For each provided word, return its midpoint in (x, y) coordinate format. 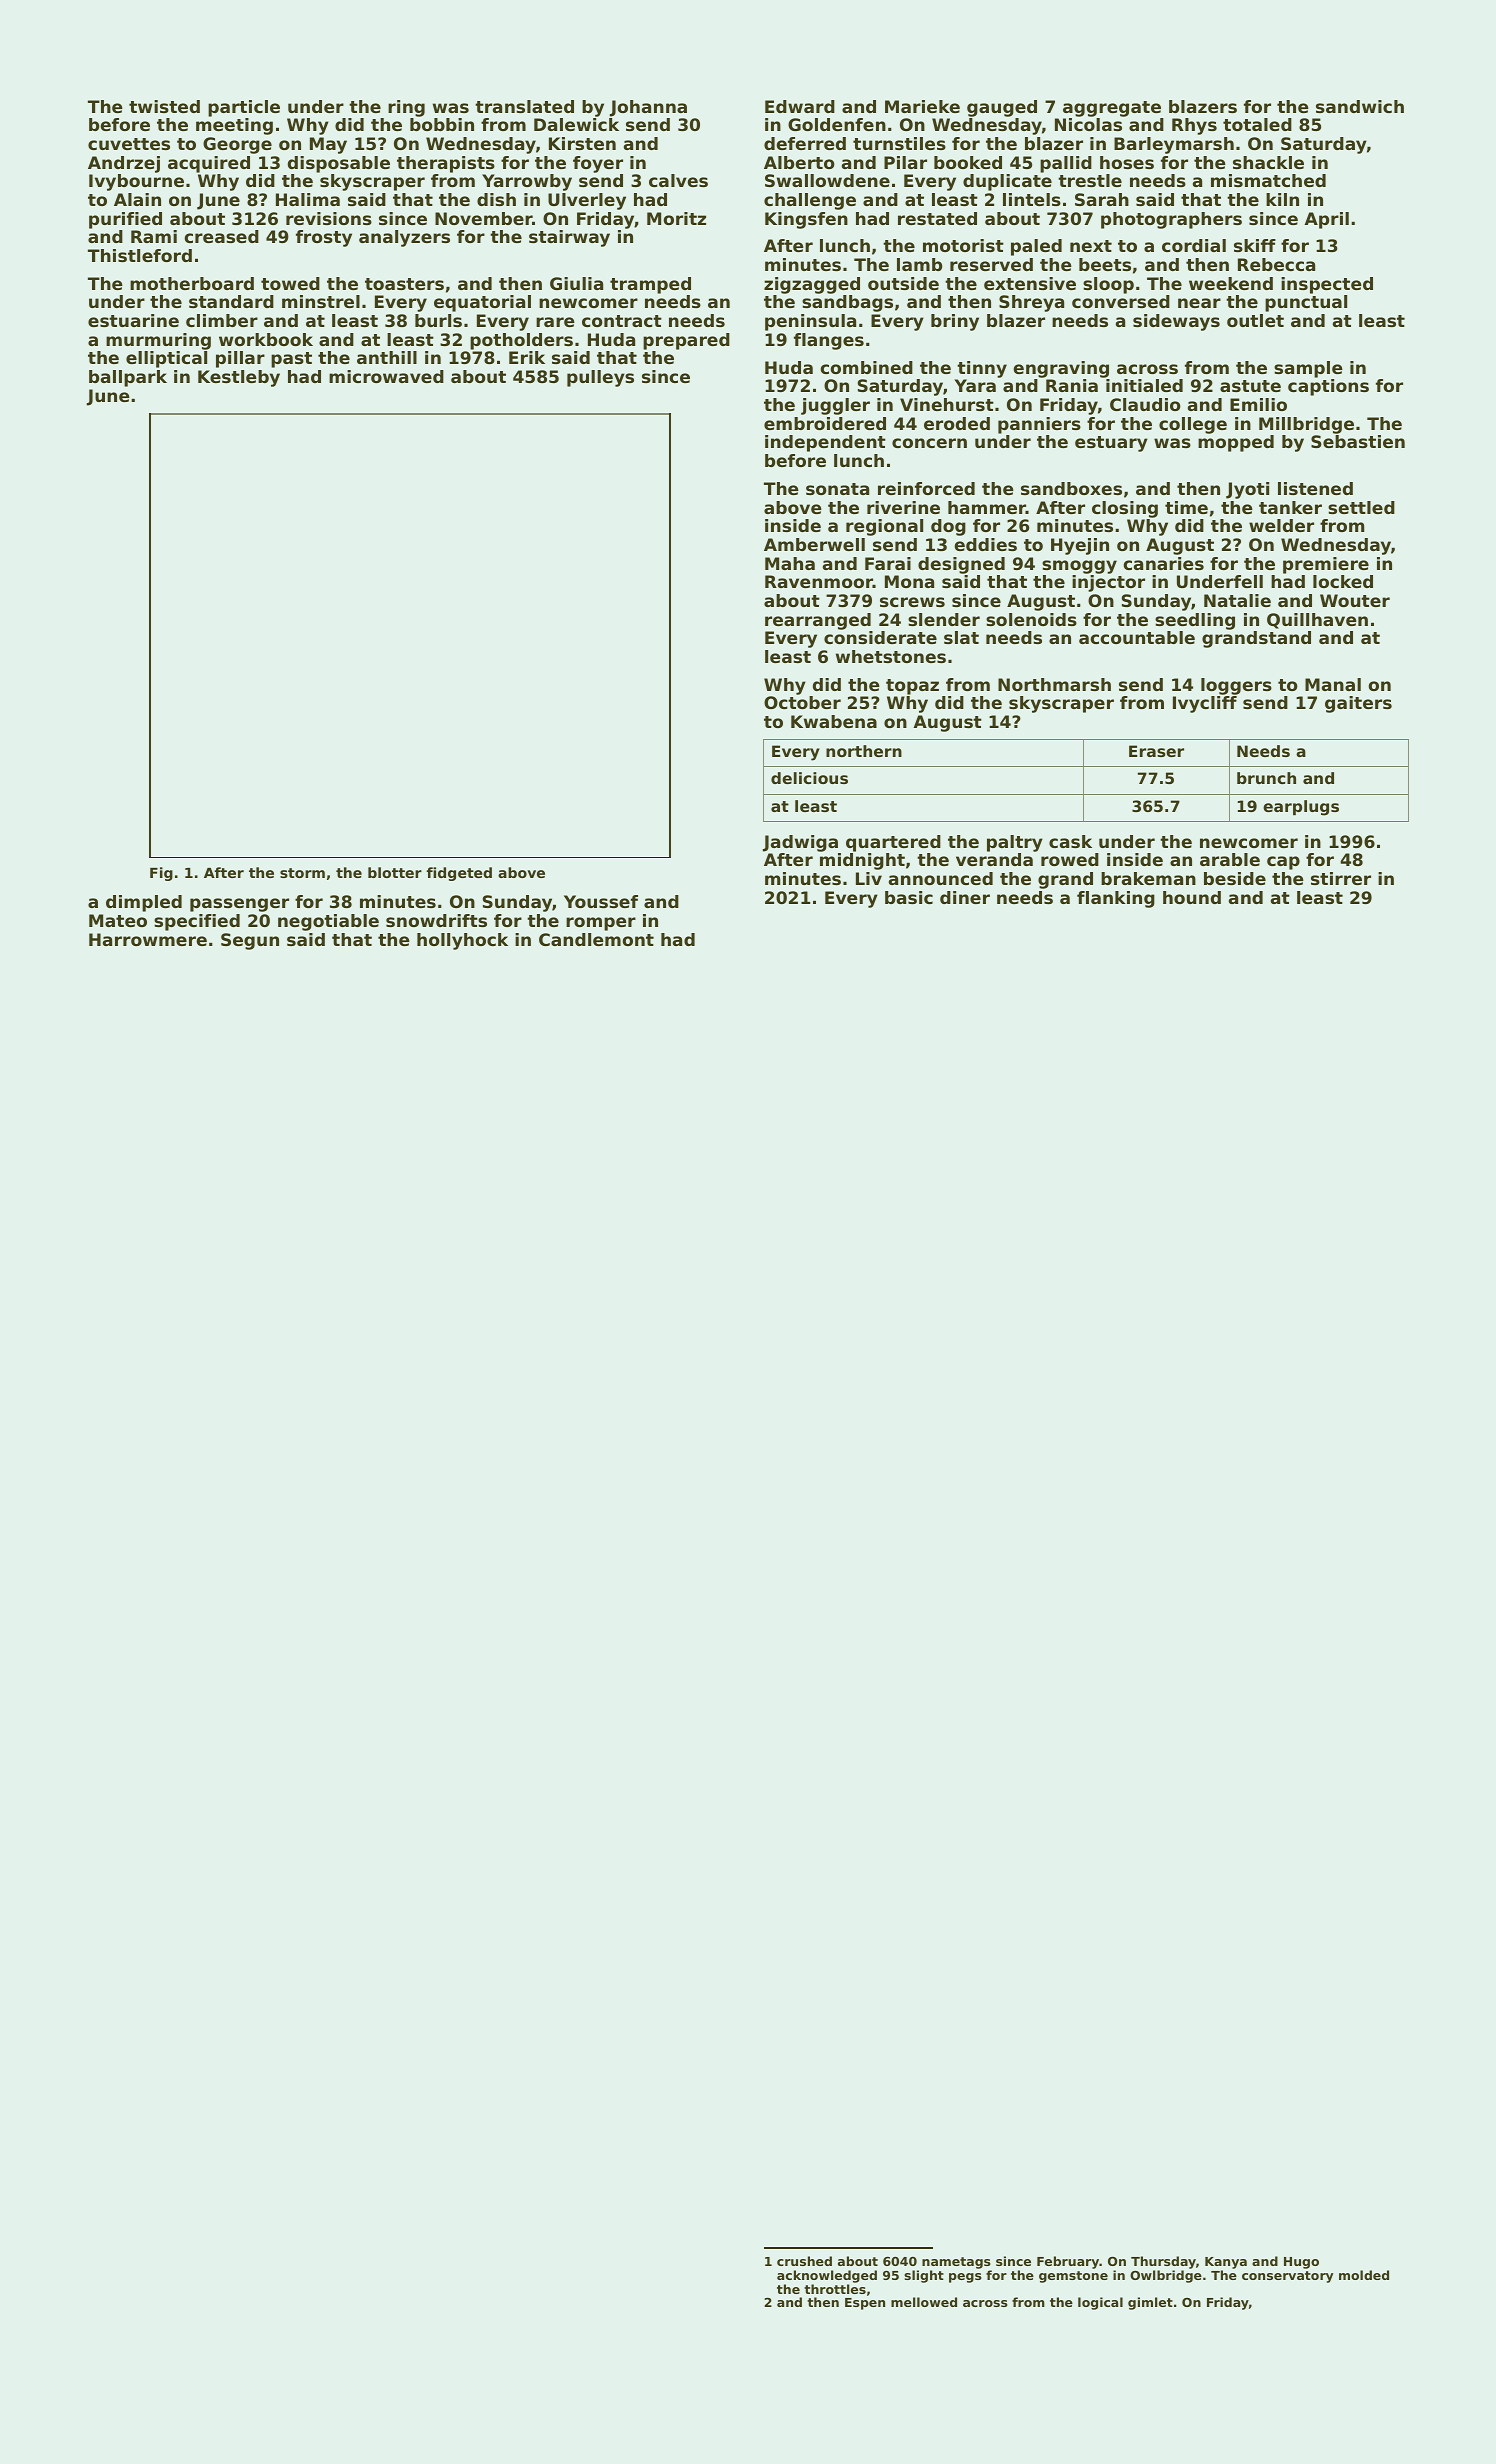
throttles (835, 2289)
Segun (250, 941)
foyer (598, 164)
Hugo (1301, 2263)
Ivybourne (136, 182)
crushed (804, 2261)
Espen (865, 2304)
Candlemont (596, 939)
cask (1070, 841)
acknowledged (827, 2276)
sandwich (1360, 106)
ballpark (128, 378)
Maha (790, 563)
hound (1192, 897)
